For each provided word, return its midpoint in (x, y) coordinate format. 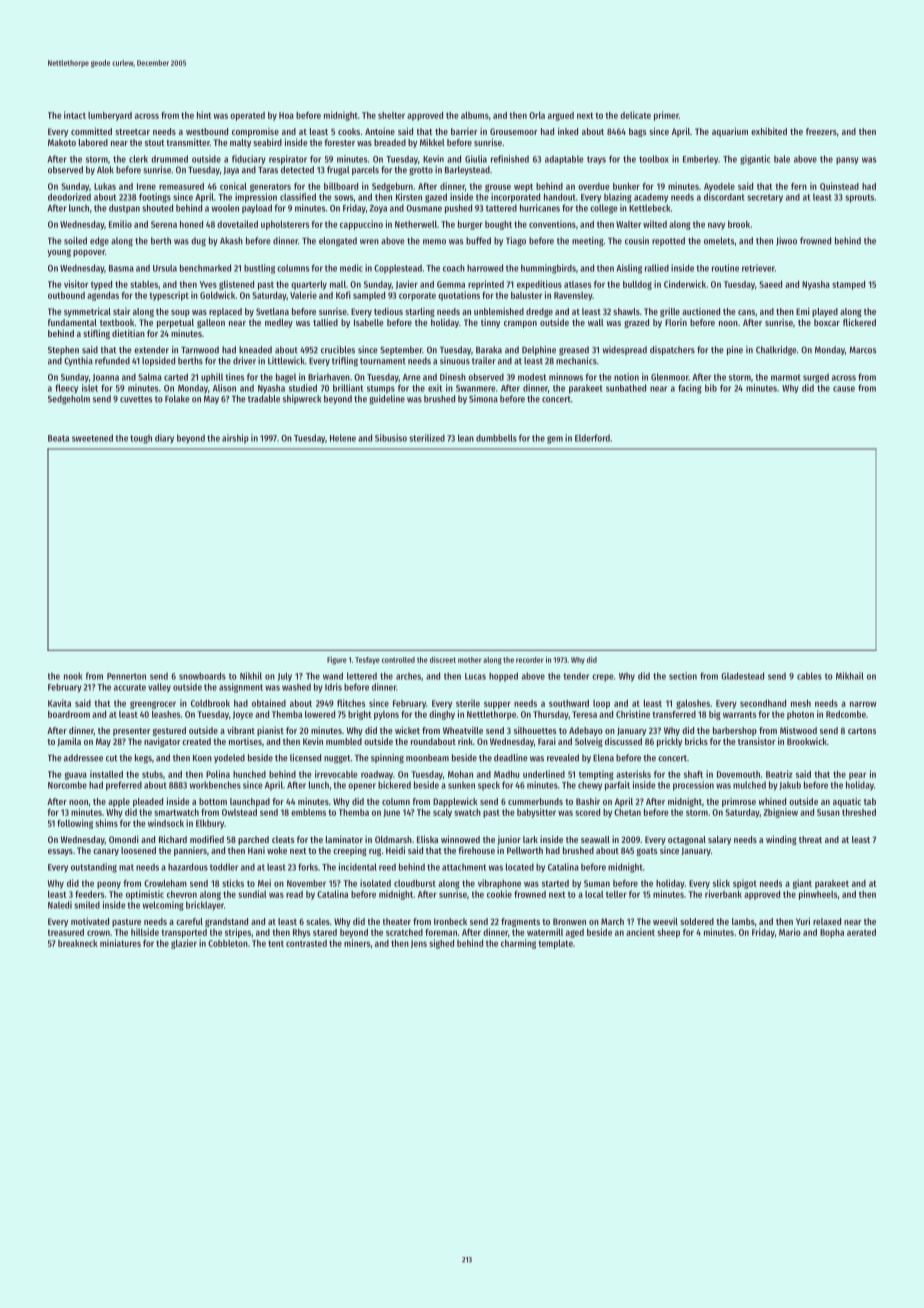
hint (204, 115)
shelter (391, 115)
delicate (635, 115)
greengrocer (153, 705)
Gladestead (742, 676)
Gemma (451, 284)
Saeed (770, 284)
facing (690, 389)
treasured (66, 932)
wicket (407, 730)
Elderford (592, 438)
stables (144, 284)
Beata (58, 438)
